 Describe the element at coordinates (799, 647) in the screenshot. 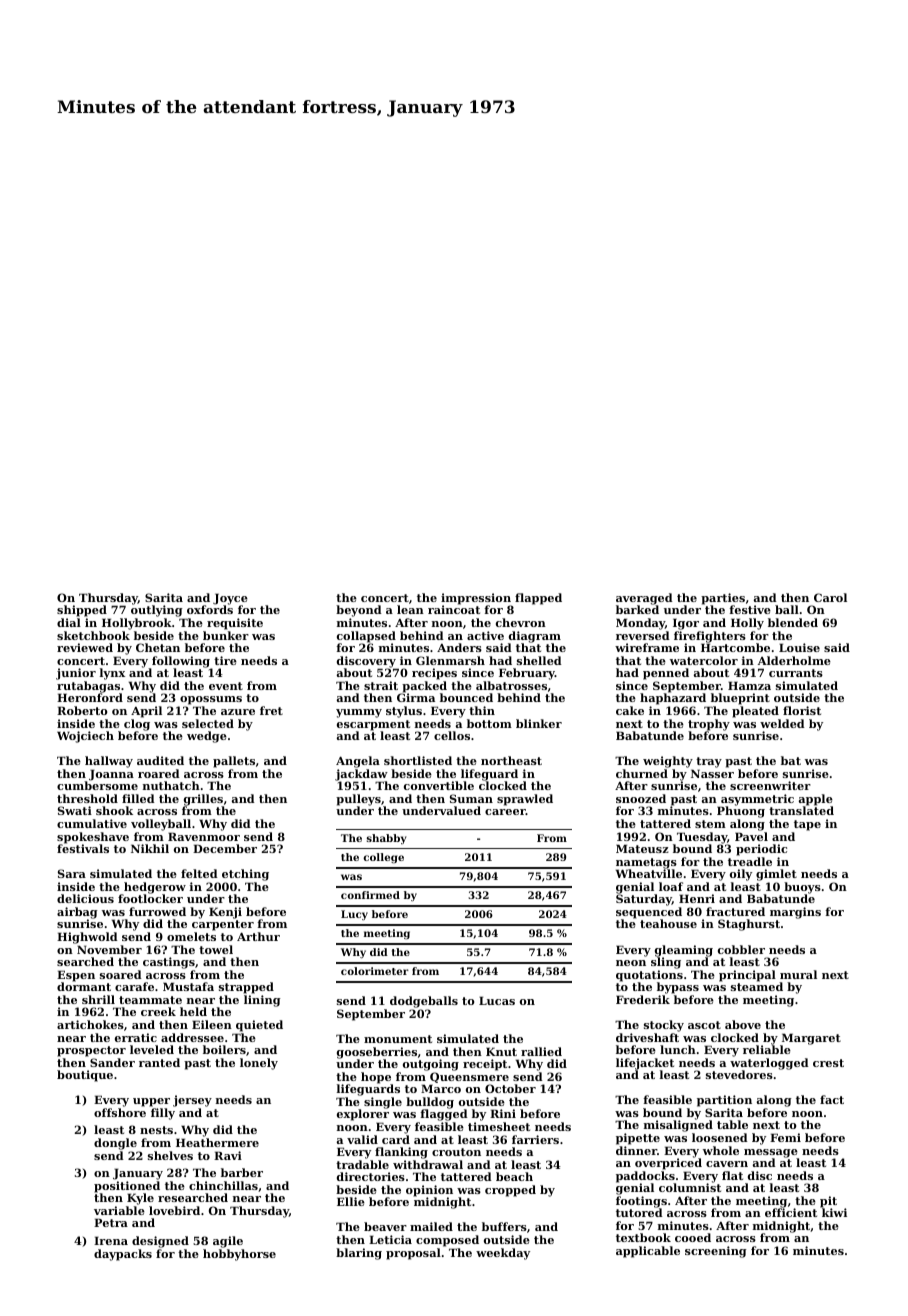

I see `Louise` at that location.
